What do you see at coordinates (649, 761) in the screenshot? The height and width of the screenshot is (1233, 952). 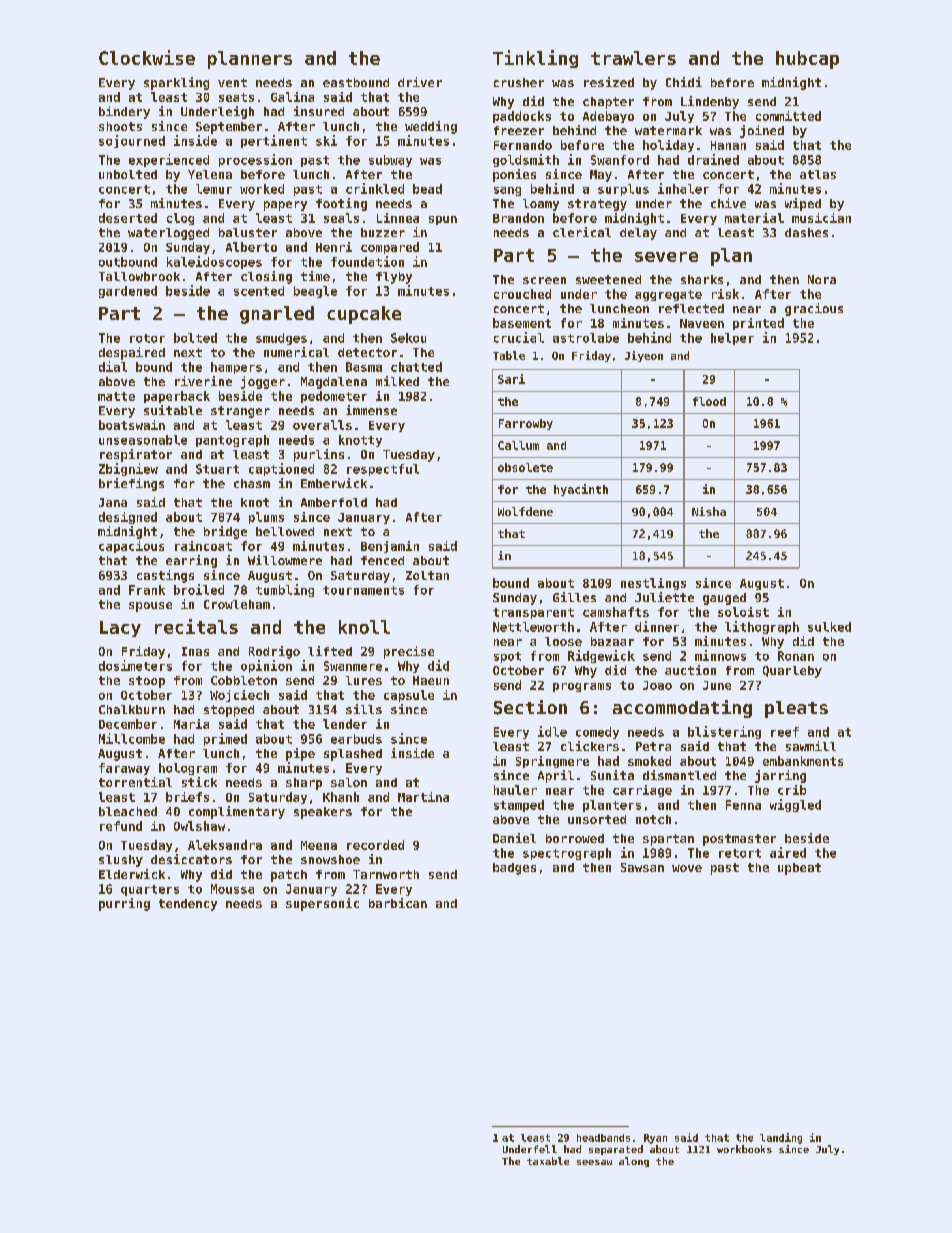 I see `smoked` at bounding box center [649, 761].
